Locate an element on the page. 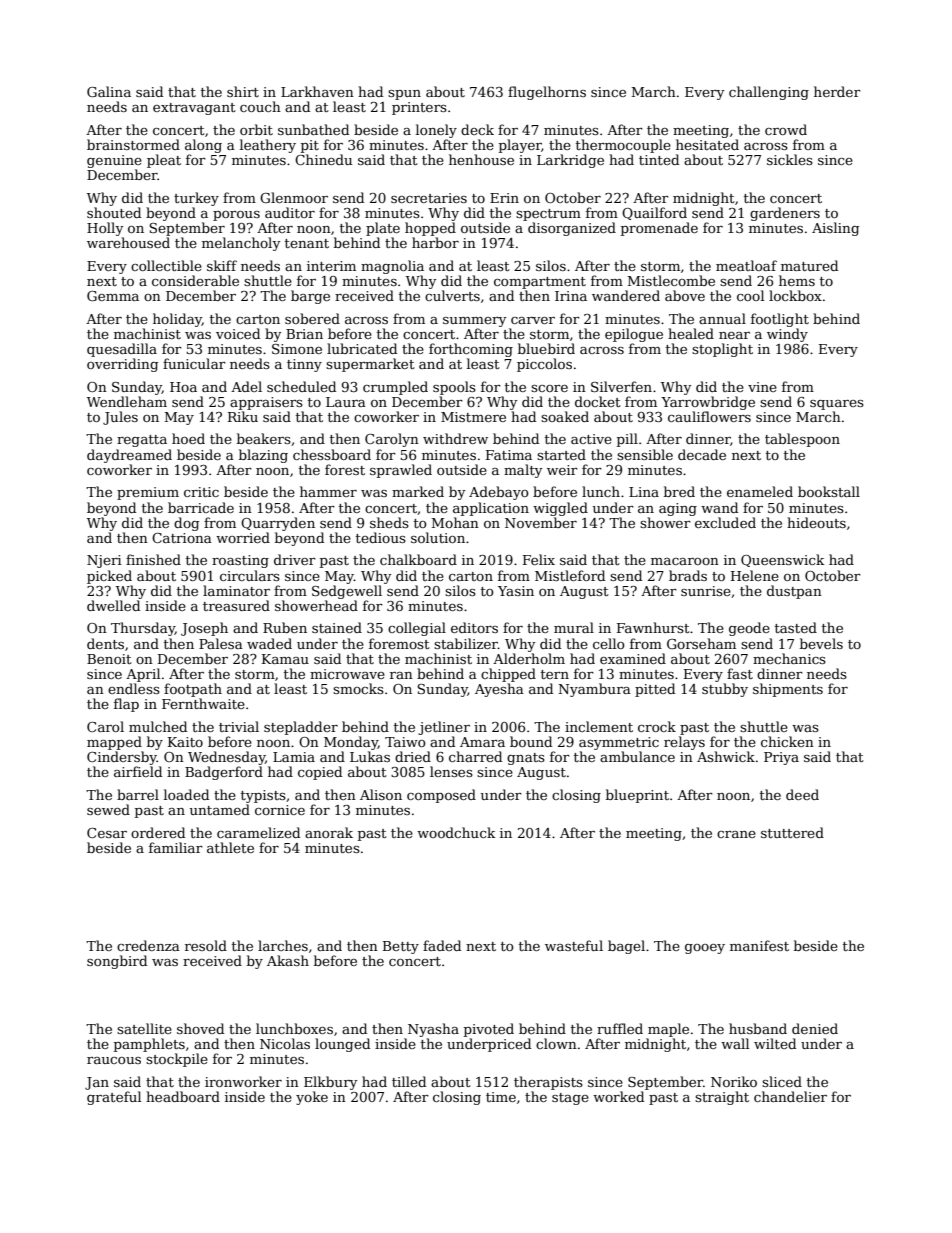 This image has height=1233, width=952. melancholy is located at coordinates (241, 244).
